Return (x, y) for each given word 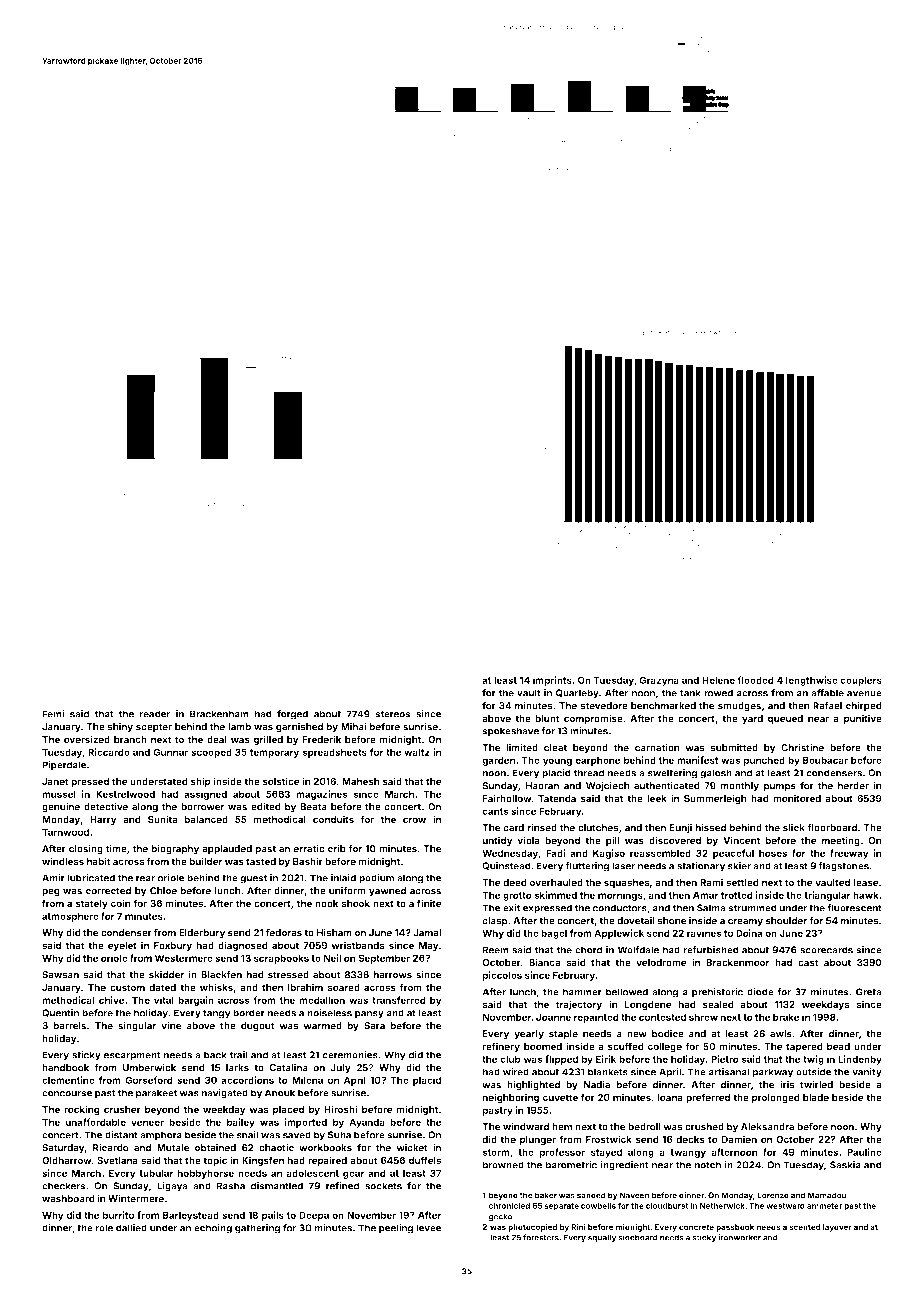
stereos (393, 714)
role (104, 1228)
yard (752, 719)
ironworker (739, 1237)
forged (292, 715)
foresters (541, 1237)
